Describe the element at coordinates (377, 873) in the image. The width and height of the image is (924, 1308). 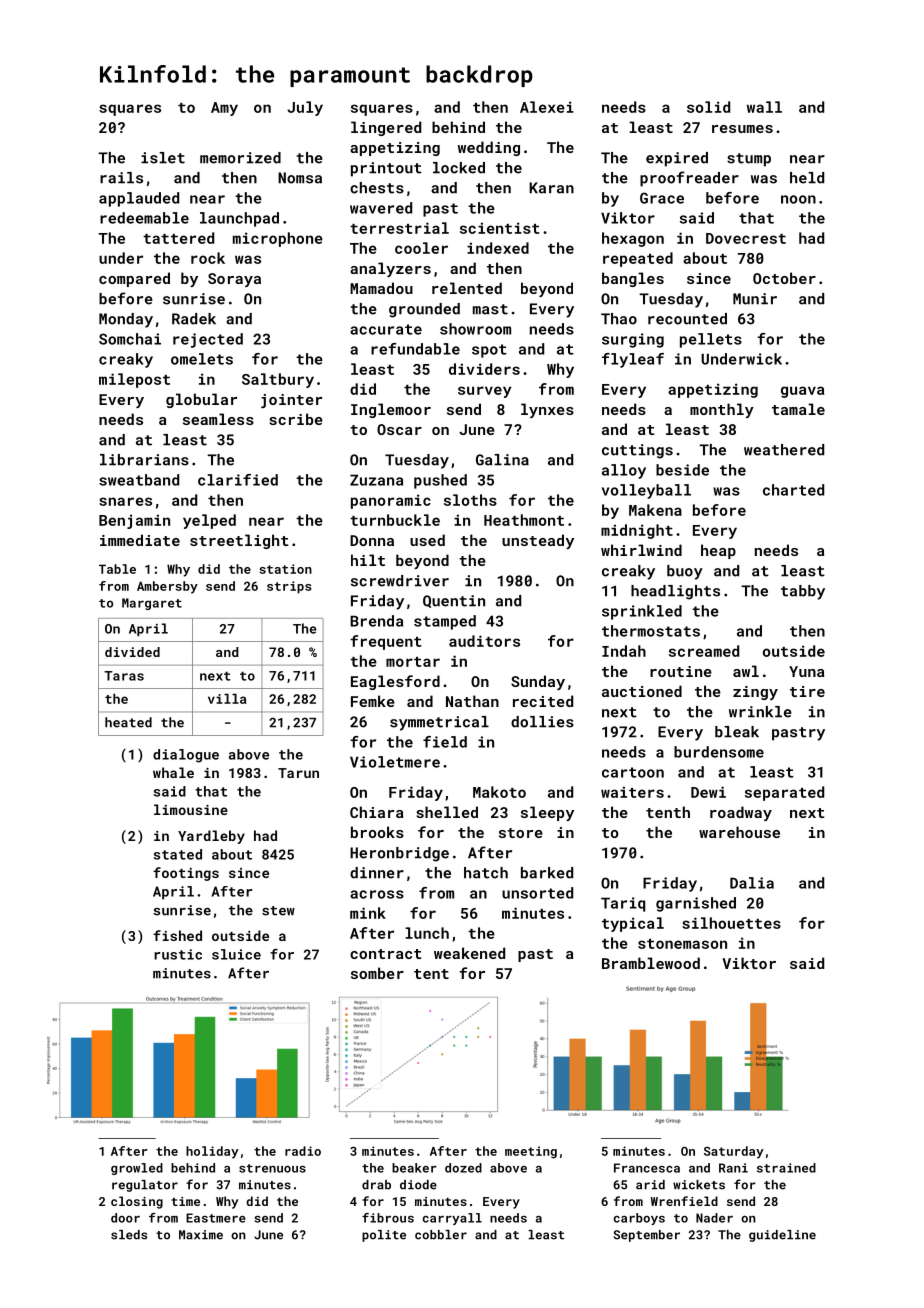
I see `dinner` at that location.
